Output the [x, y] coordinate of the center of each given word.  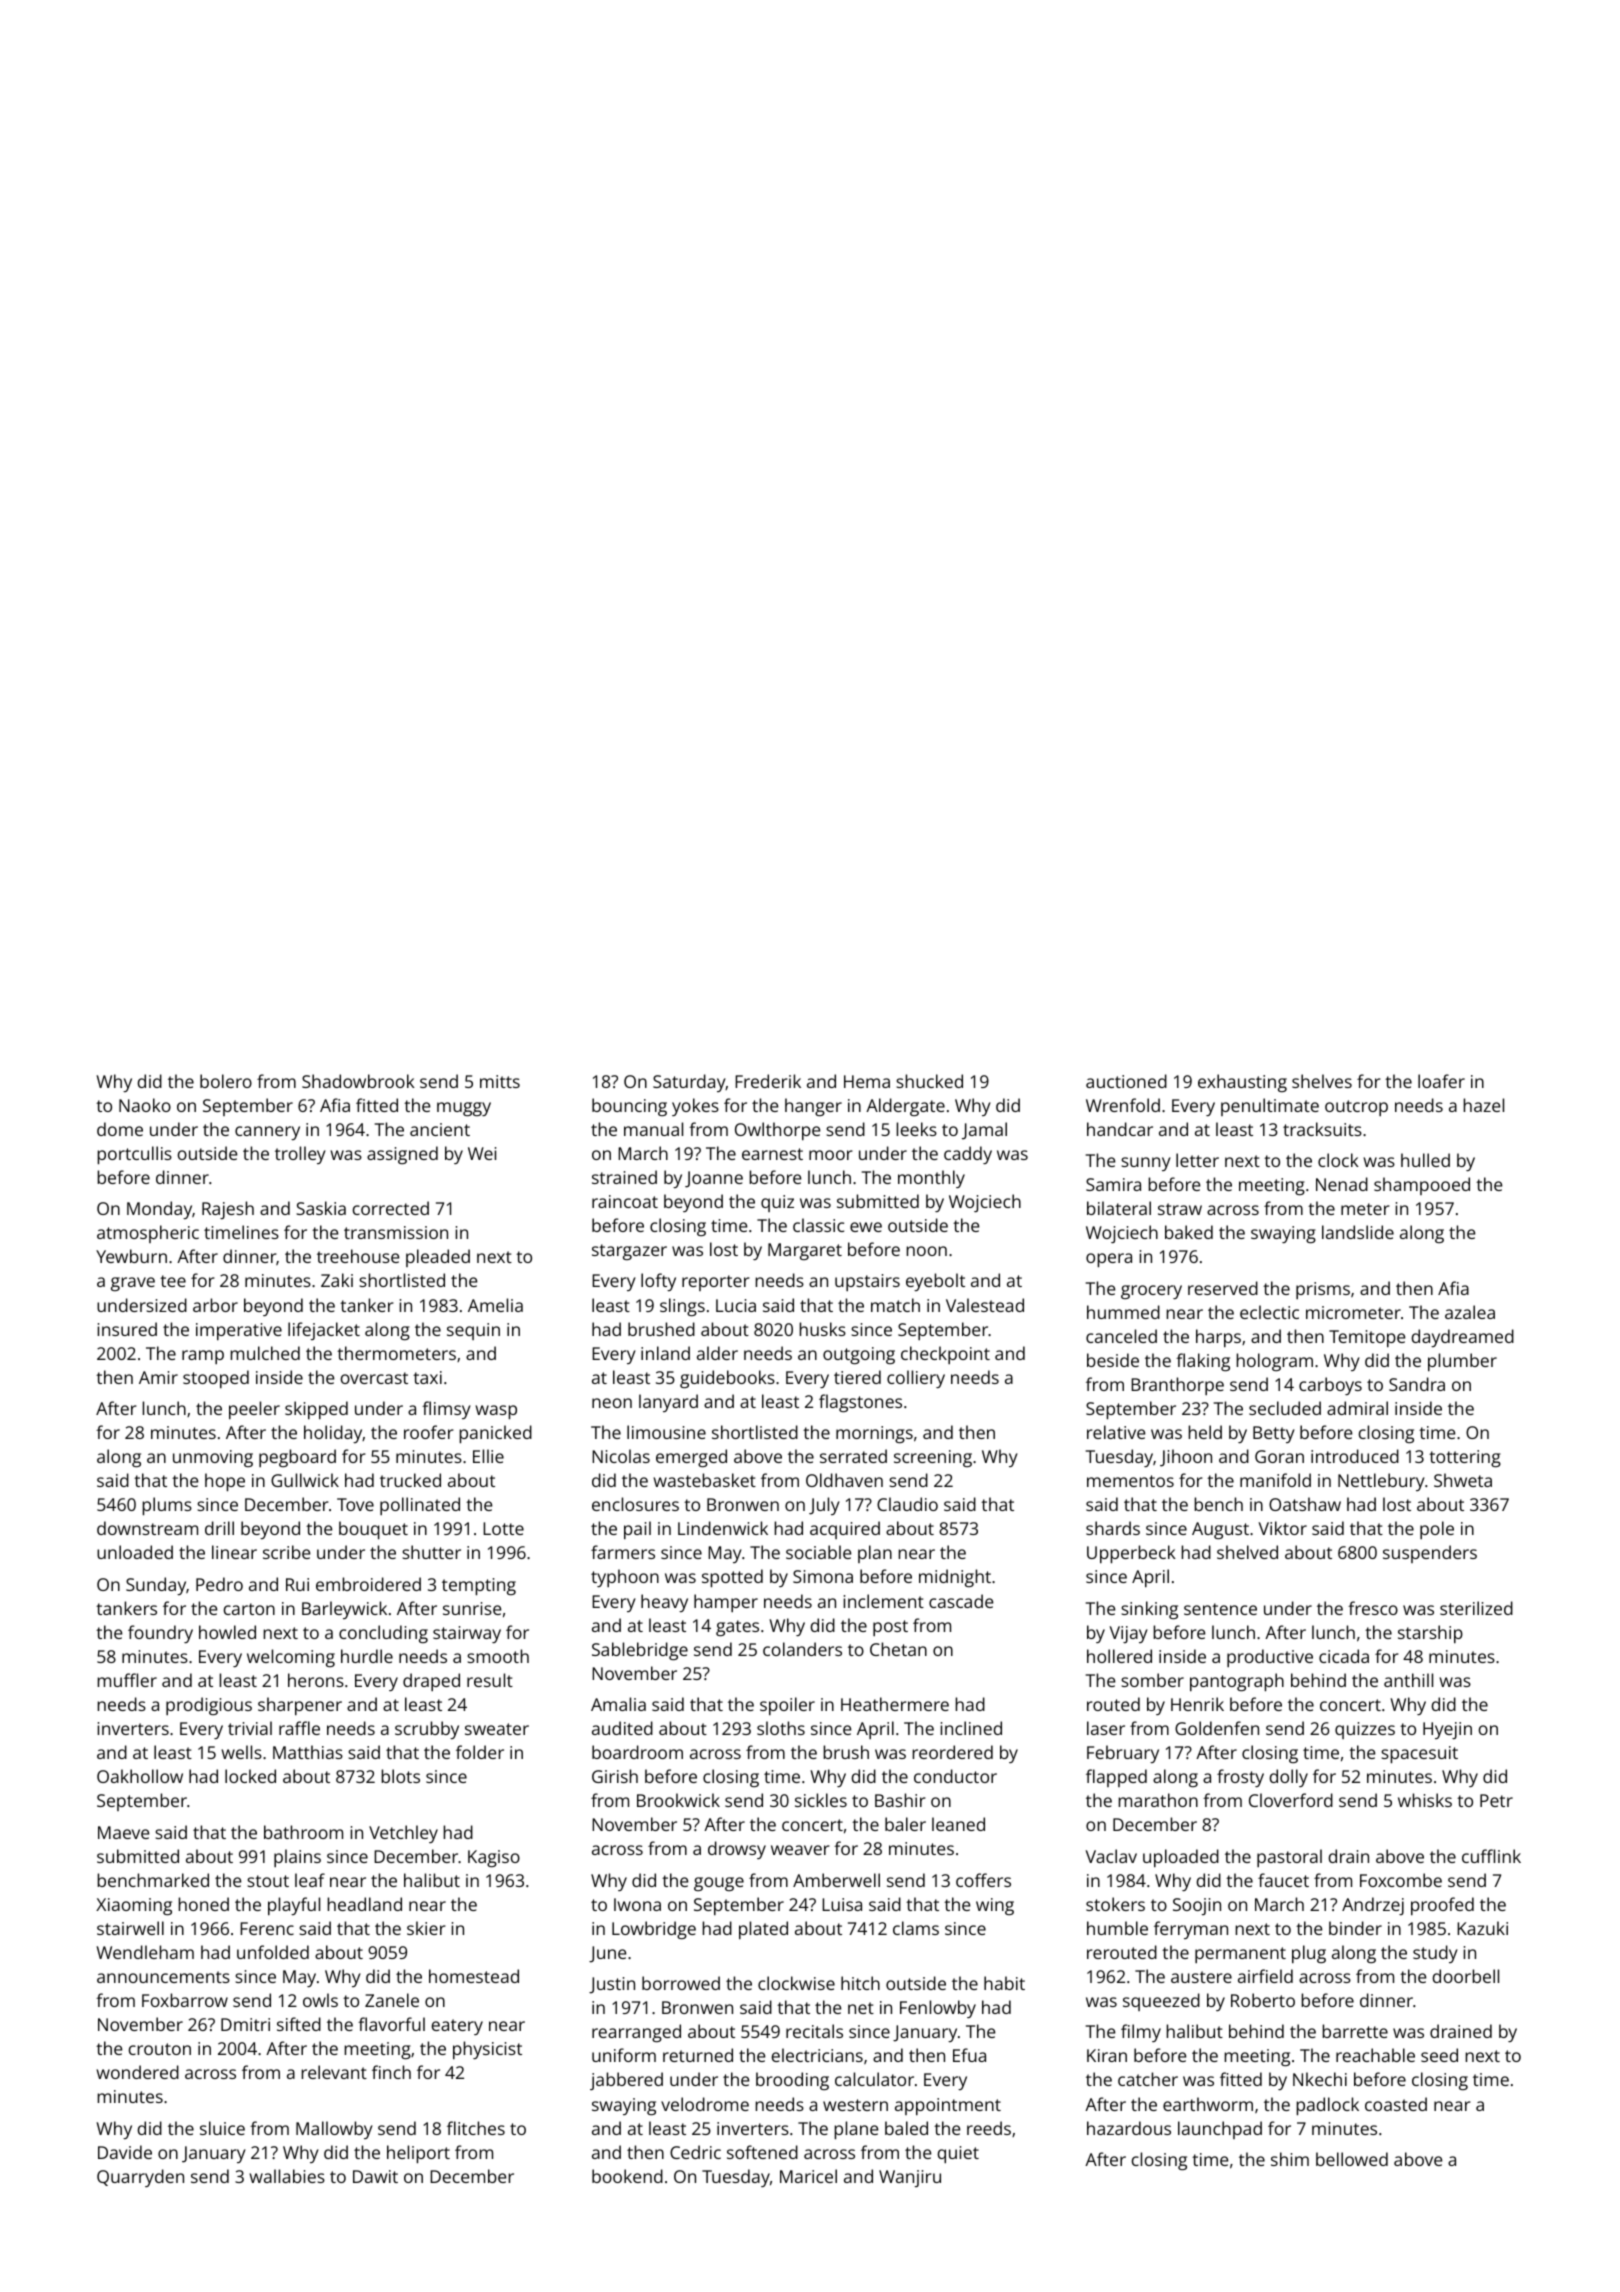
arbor [215, 1305]
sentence [1220, 1609]
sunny [1146, 1164]
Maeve [123, 1832]
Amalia [618, 1704]
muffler [127, 1680]
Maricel [808, 2176]
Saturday [689, 1083]
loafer [1441, 1081]
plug [1309, 1954]
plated [763, 1930]
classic [818, 1225]
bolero [226, 1081]
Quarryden [140, 2178]
